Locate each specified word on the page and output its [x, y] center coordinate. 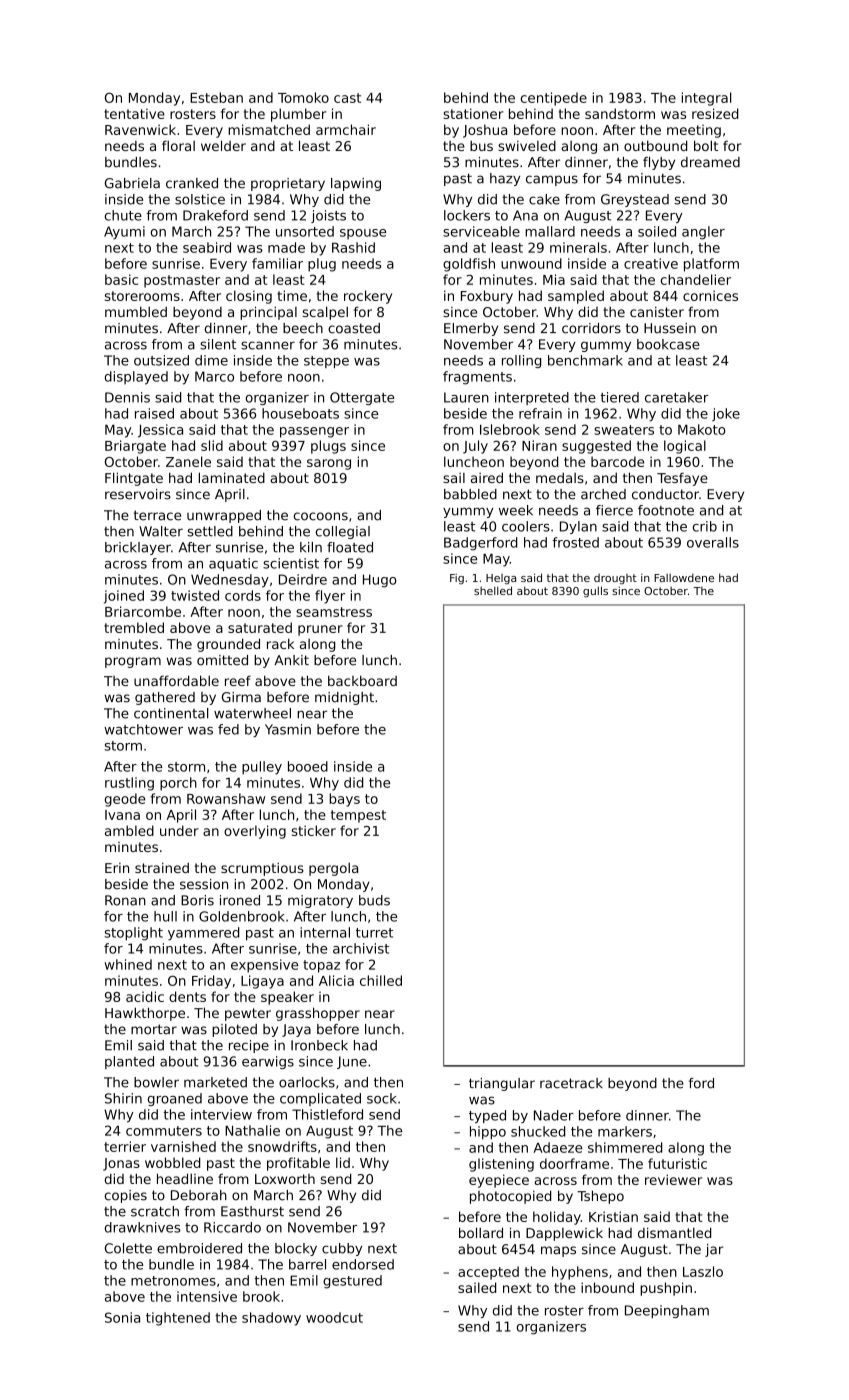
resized [715, 113]
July [475, 447]
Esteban [216, 97]
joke [726, 414]
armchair [346, 129]
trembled [134, 627]
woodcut [334, 1317]
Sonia [122, 1317]
